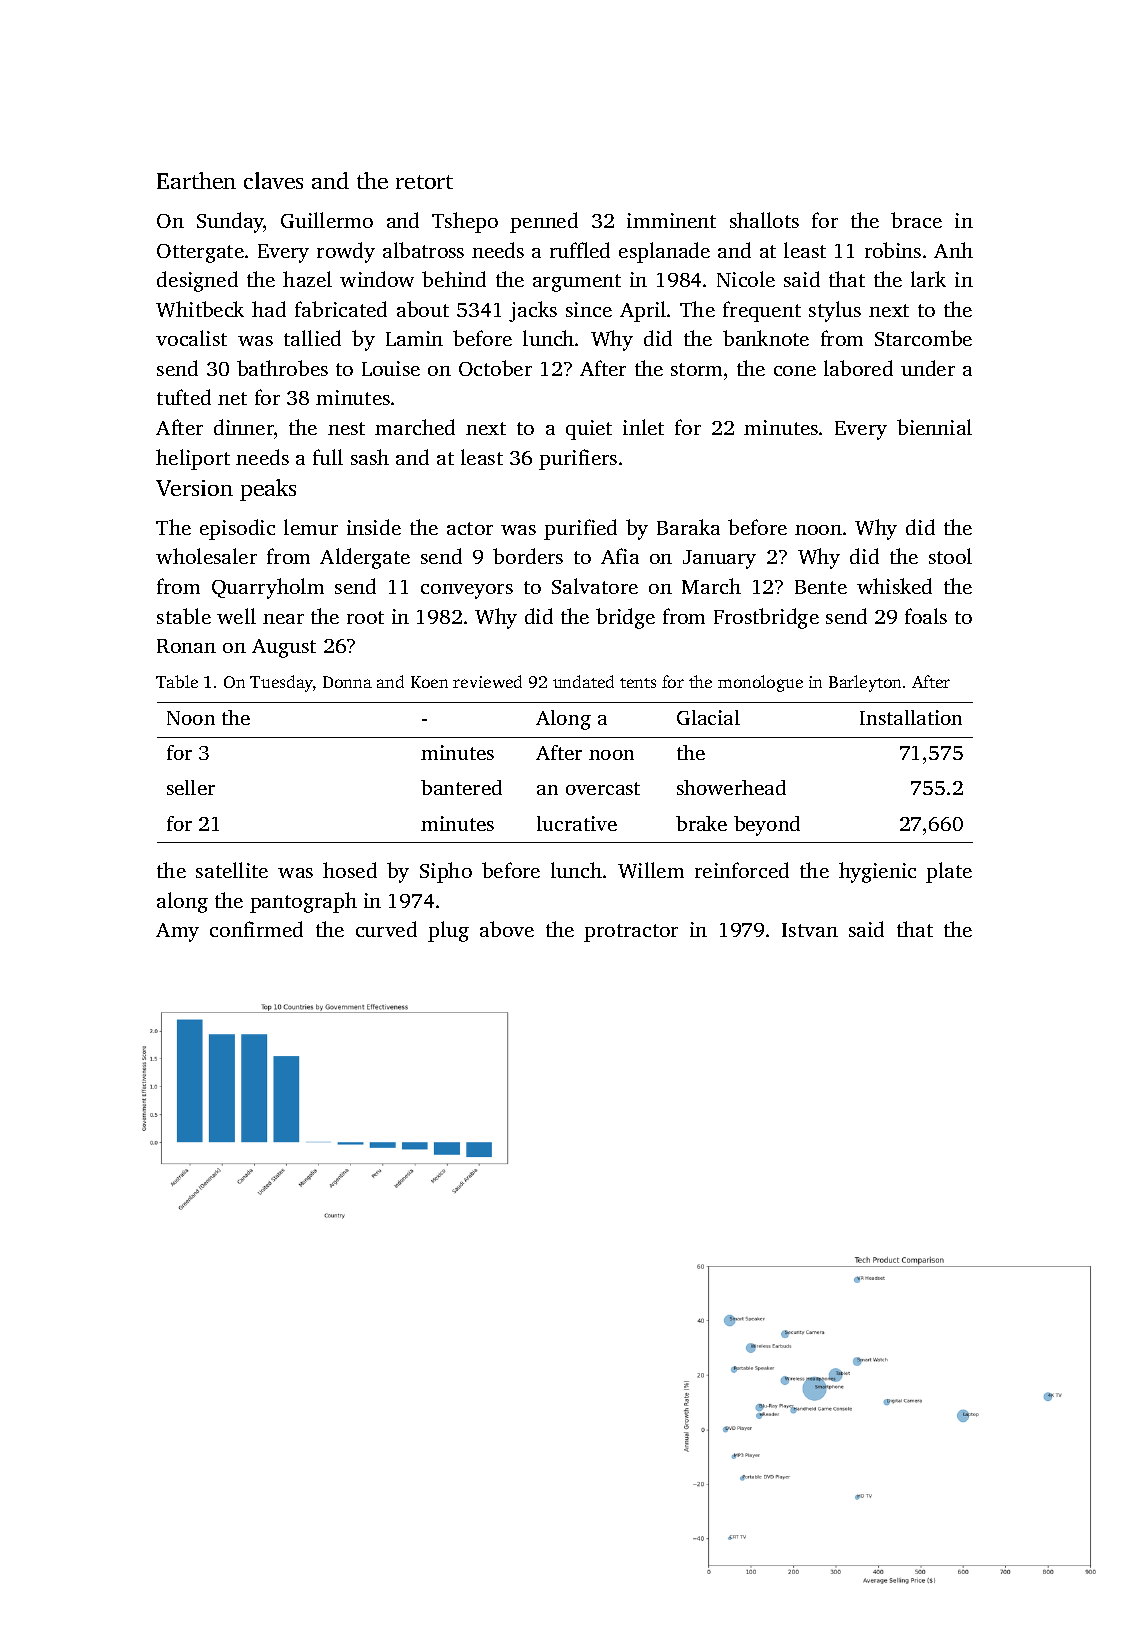  What do you see at coordinates (391, 368) in the page?
I see `Louise` at bounding box center [391, 368].
